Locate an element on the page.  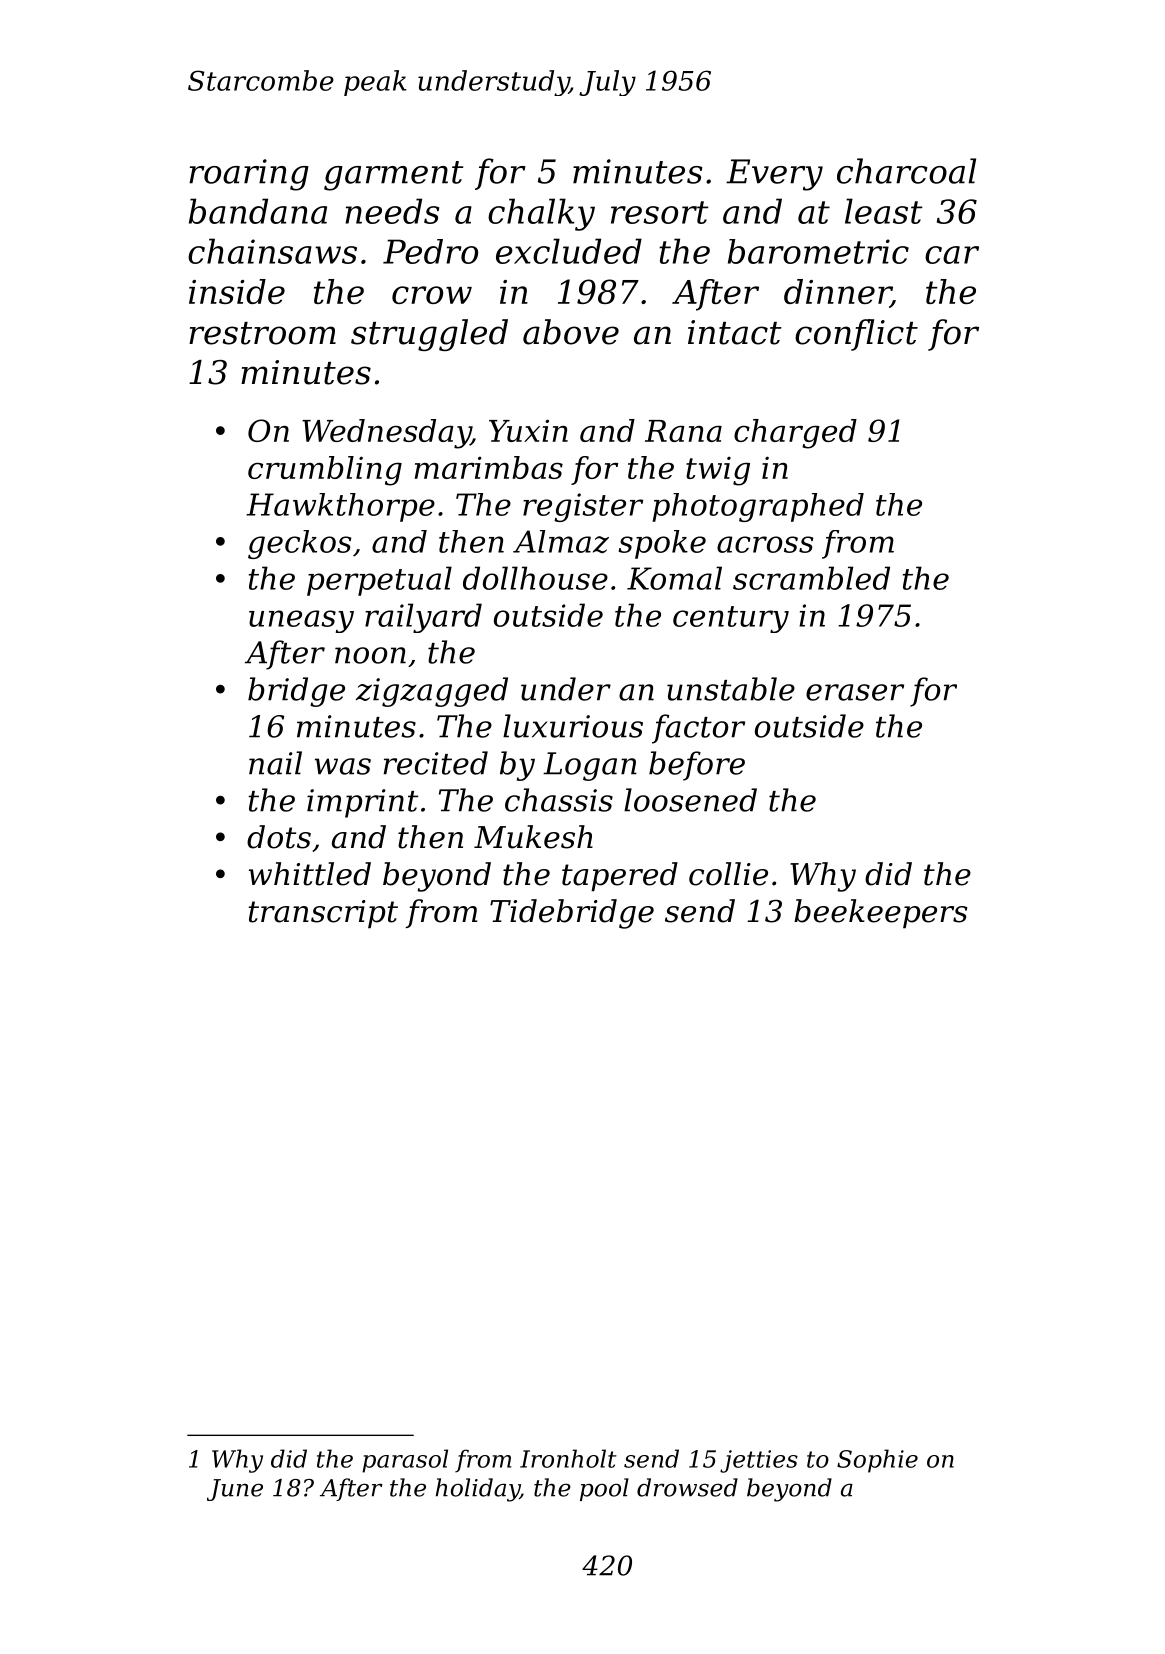
garment is located at coordinates (393, 176).
